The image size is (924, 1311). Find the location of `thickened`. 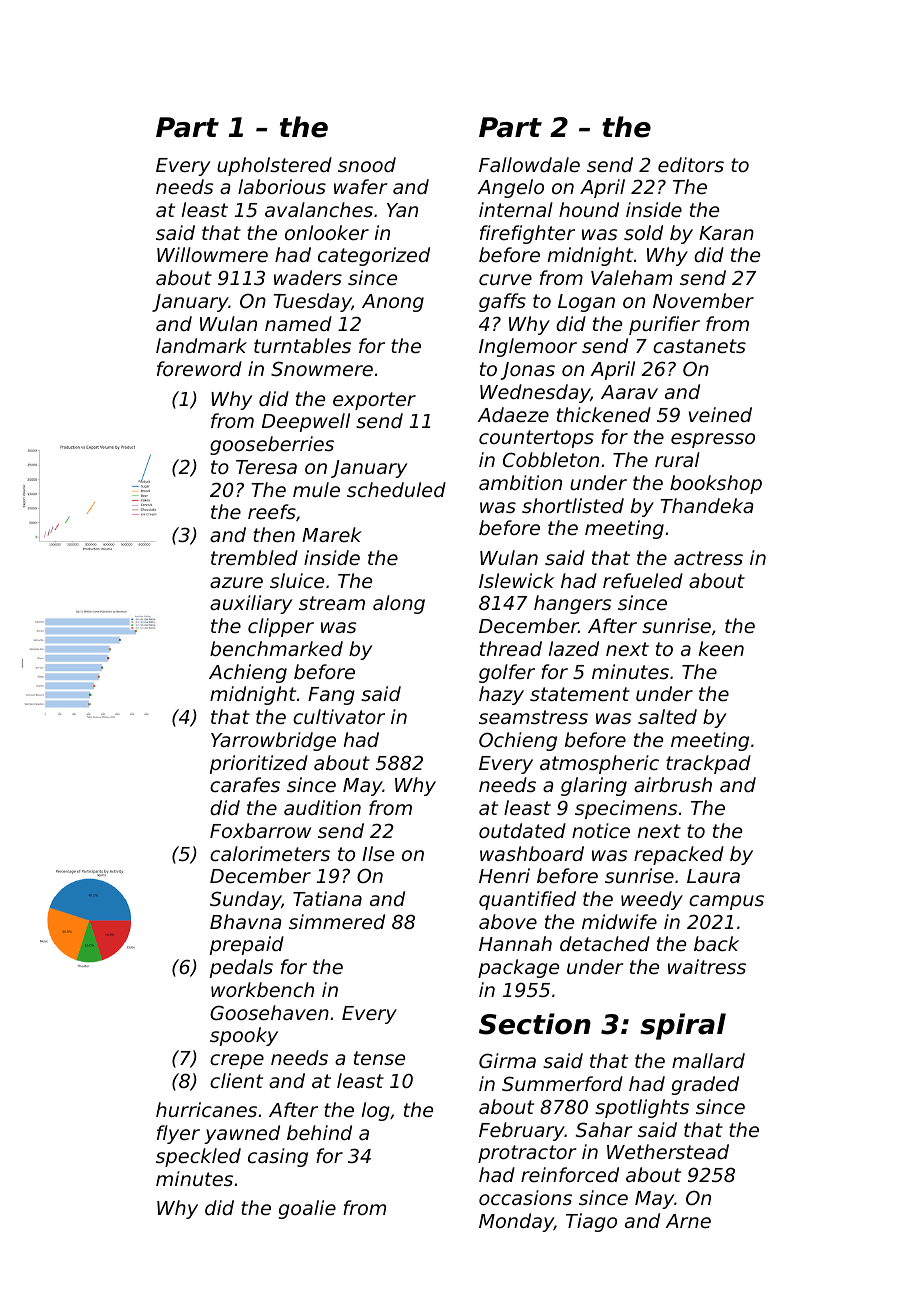

thickened is located at coordinates (604, 414).
